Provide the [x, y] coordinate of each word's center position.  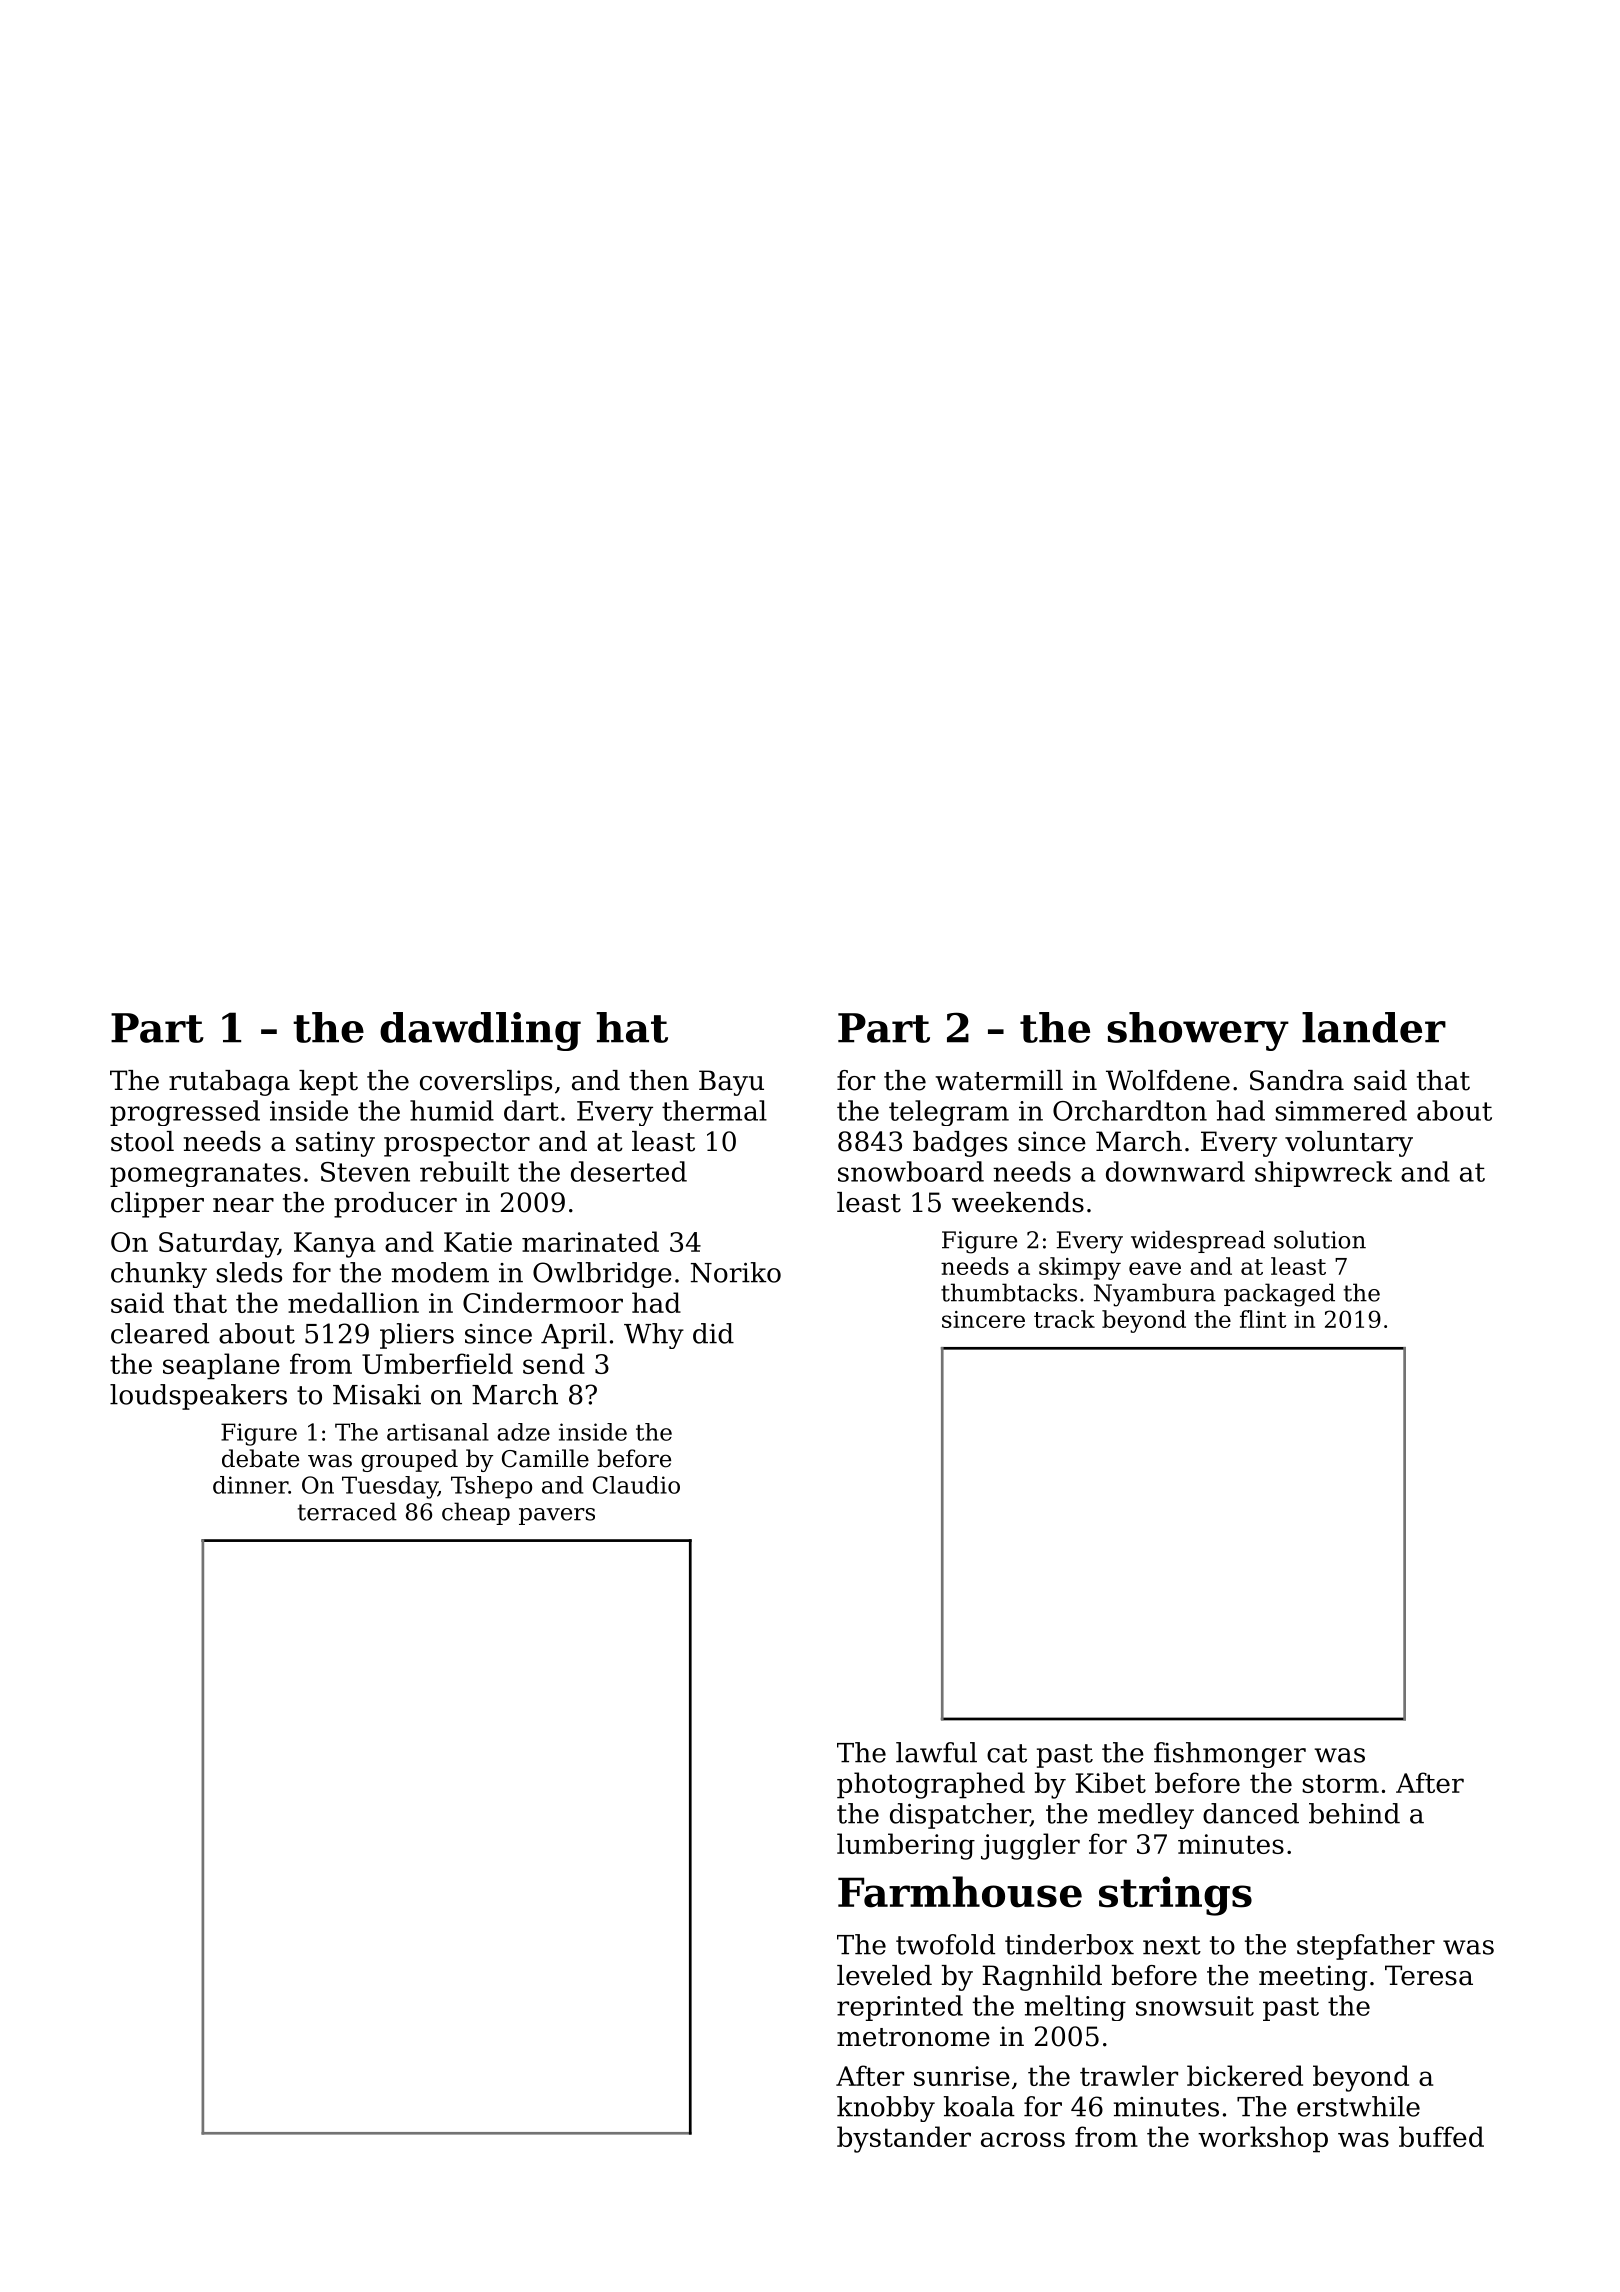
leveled [884, 1975]
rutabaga [229, 1083]
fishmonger [1230, 1755]
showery [1198, 1031]
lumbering [906, 1846]
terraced [347, 1511]
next [1172, 1945]
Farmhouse [960, 1892]
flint [1263, 1319]
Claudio [636, 1485]
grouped [409, 1460]
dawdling [480, 1031]
